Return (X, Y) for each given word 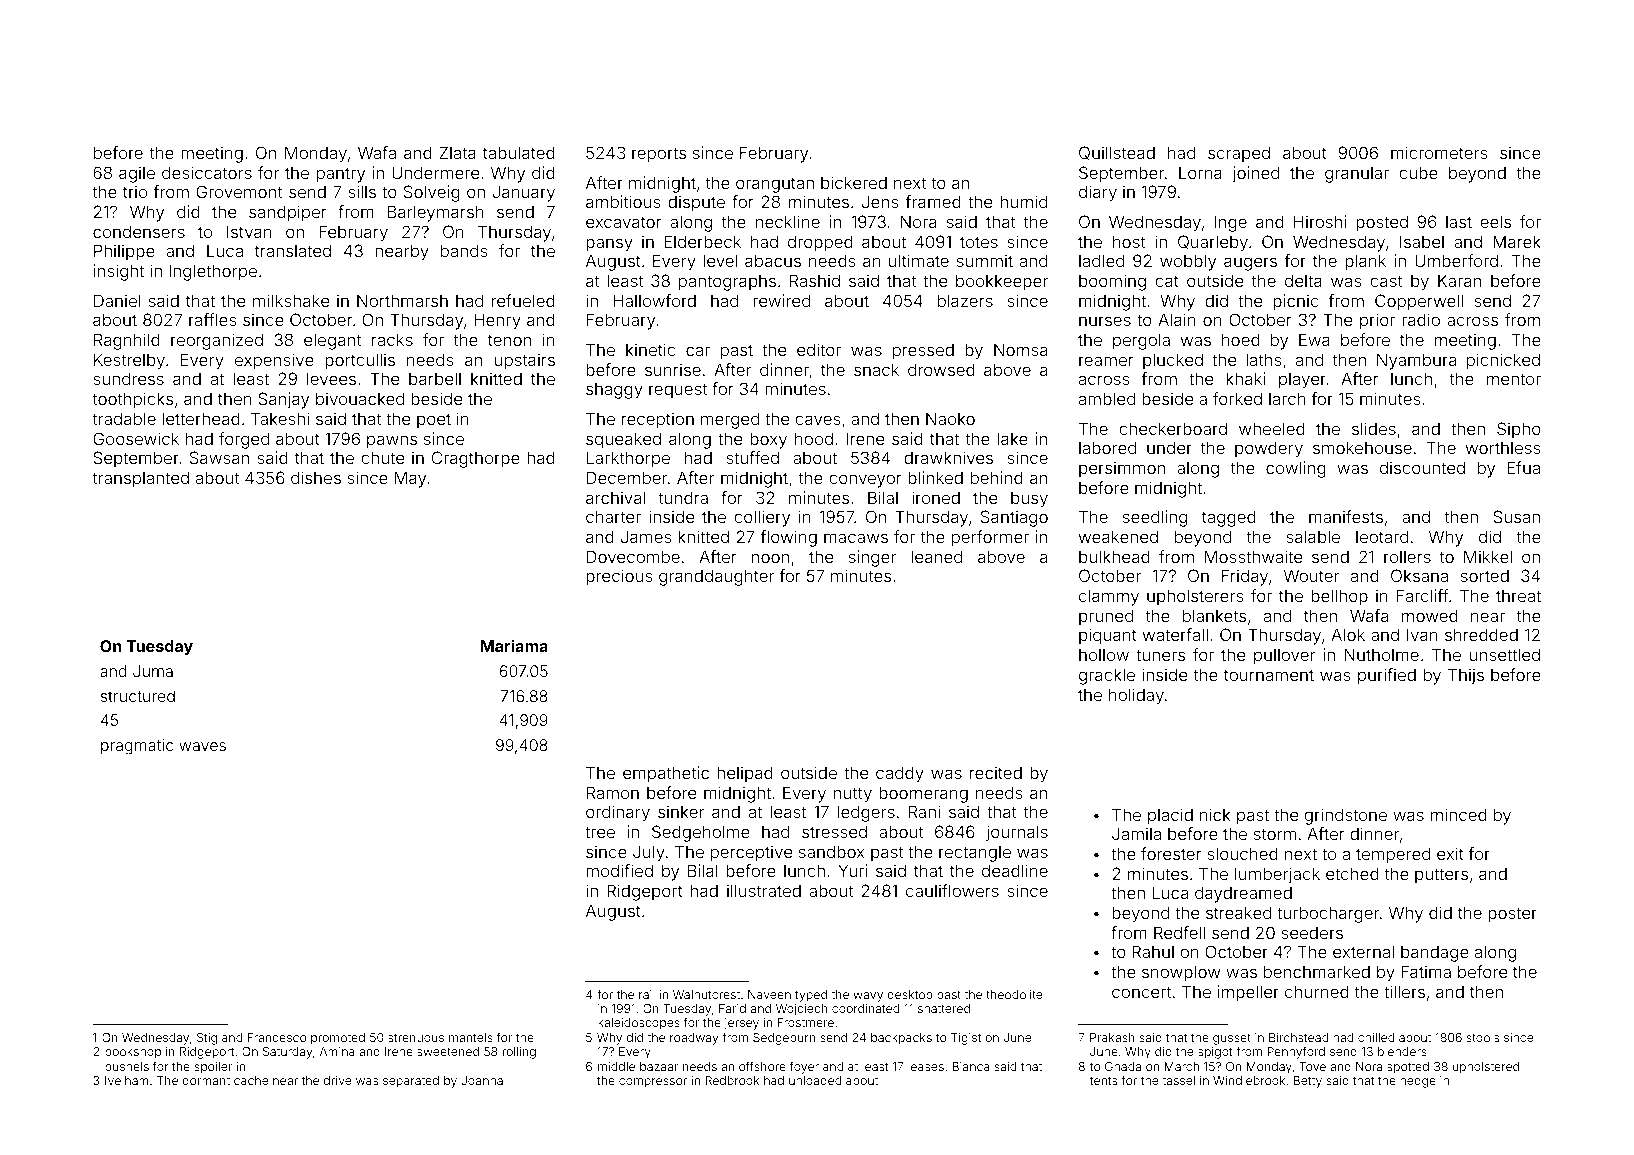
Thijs (1466, 676)
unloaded (815, 1080)
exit (1450, 853)
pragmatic (137, 747)
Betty (1307, 1082)
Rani (924, 811)
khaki (1245, 378)
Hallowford (654, 300)
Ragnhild (127, 341)
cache (251, 1080)
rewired (781, 300)
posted (1382, 223)
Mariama (514, 645)
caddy (900, 774)
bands (464, 250)
